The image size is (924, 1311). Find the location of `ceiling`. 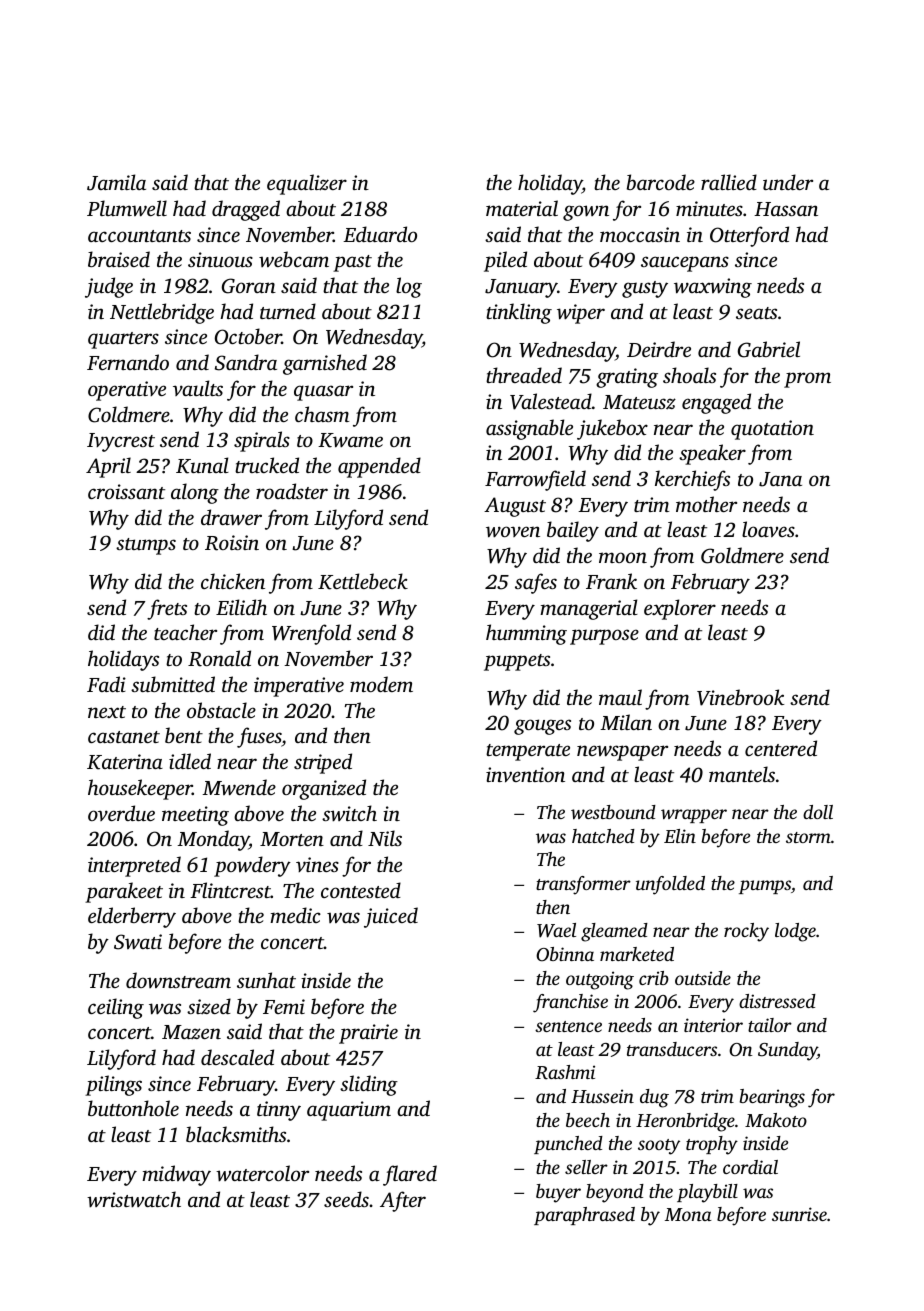

ceiling is located at coordinates (116, 1008).
